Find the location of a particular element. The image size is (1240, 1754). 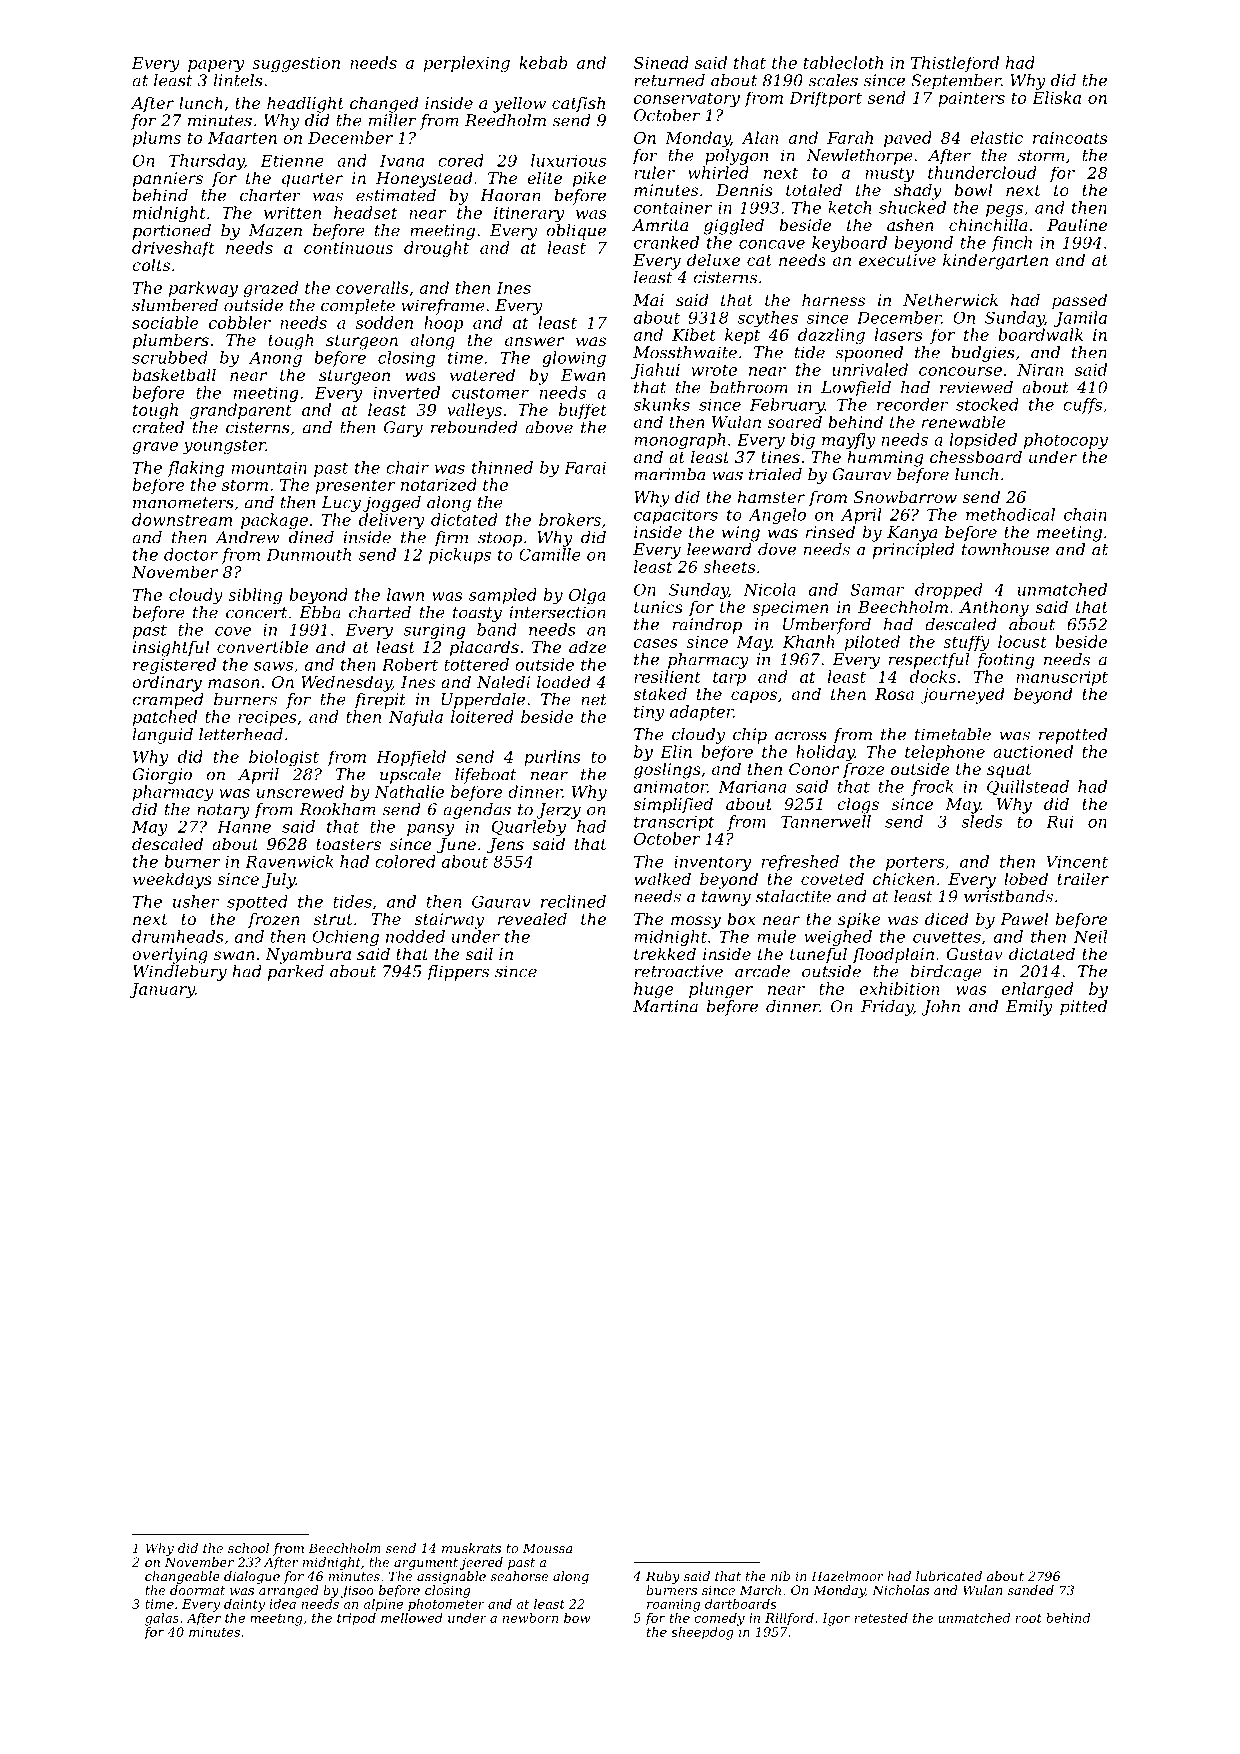

pitted is located at coordinates (1083, 1008).
